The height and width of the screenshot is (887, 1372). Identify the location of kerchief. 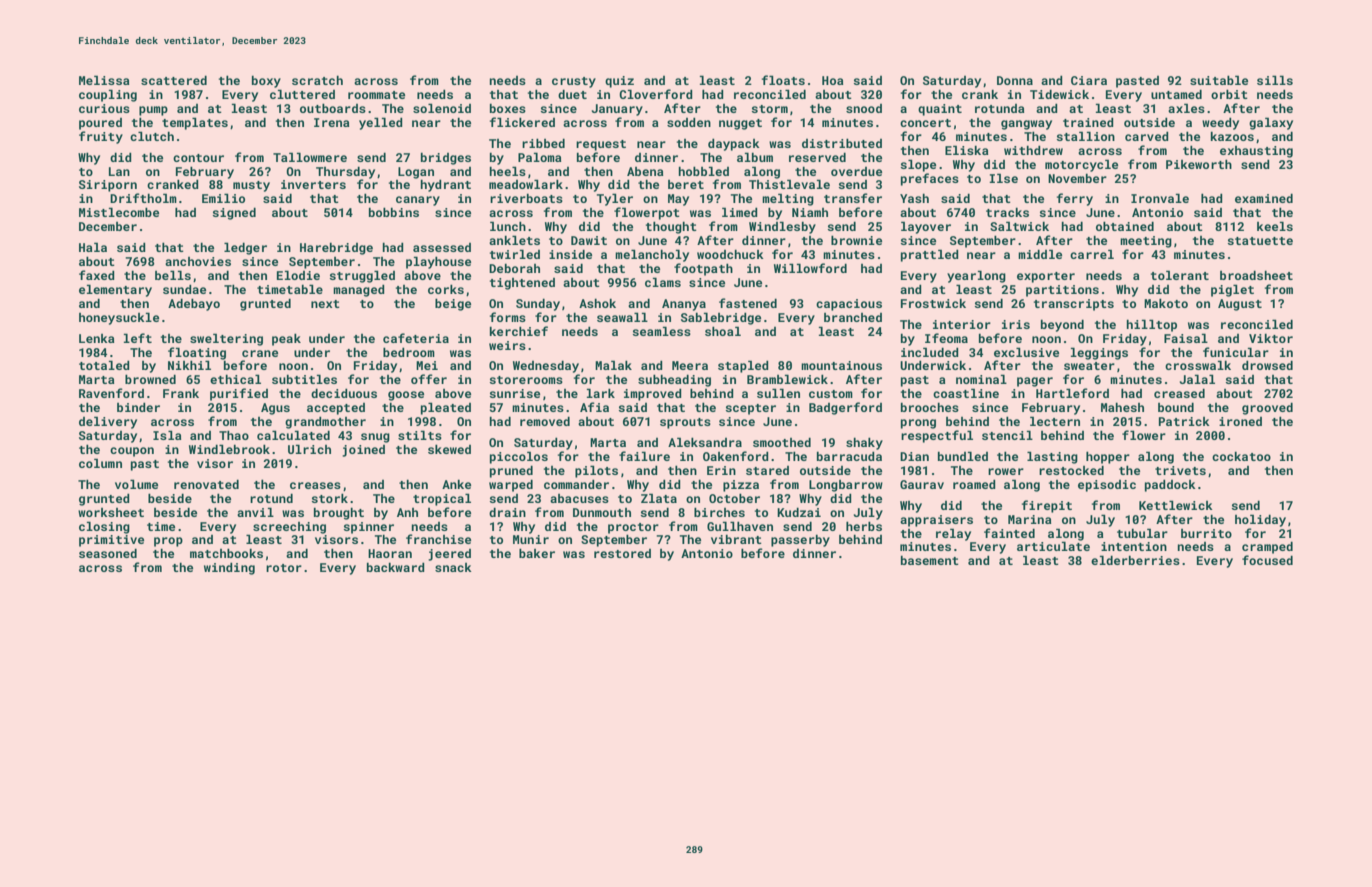
(519, 331).
